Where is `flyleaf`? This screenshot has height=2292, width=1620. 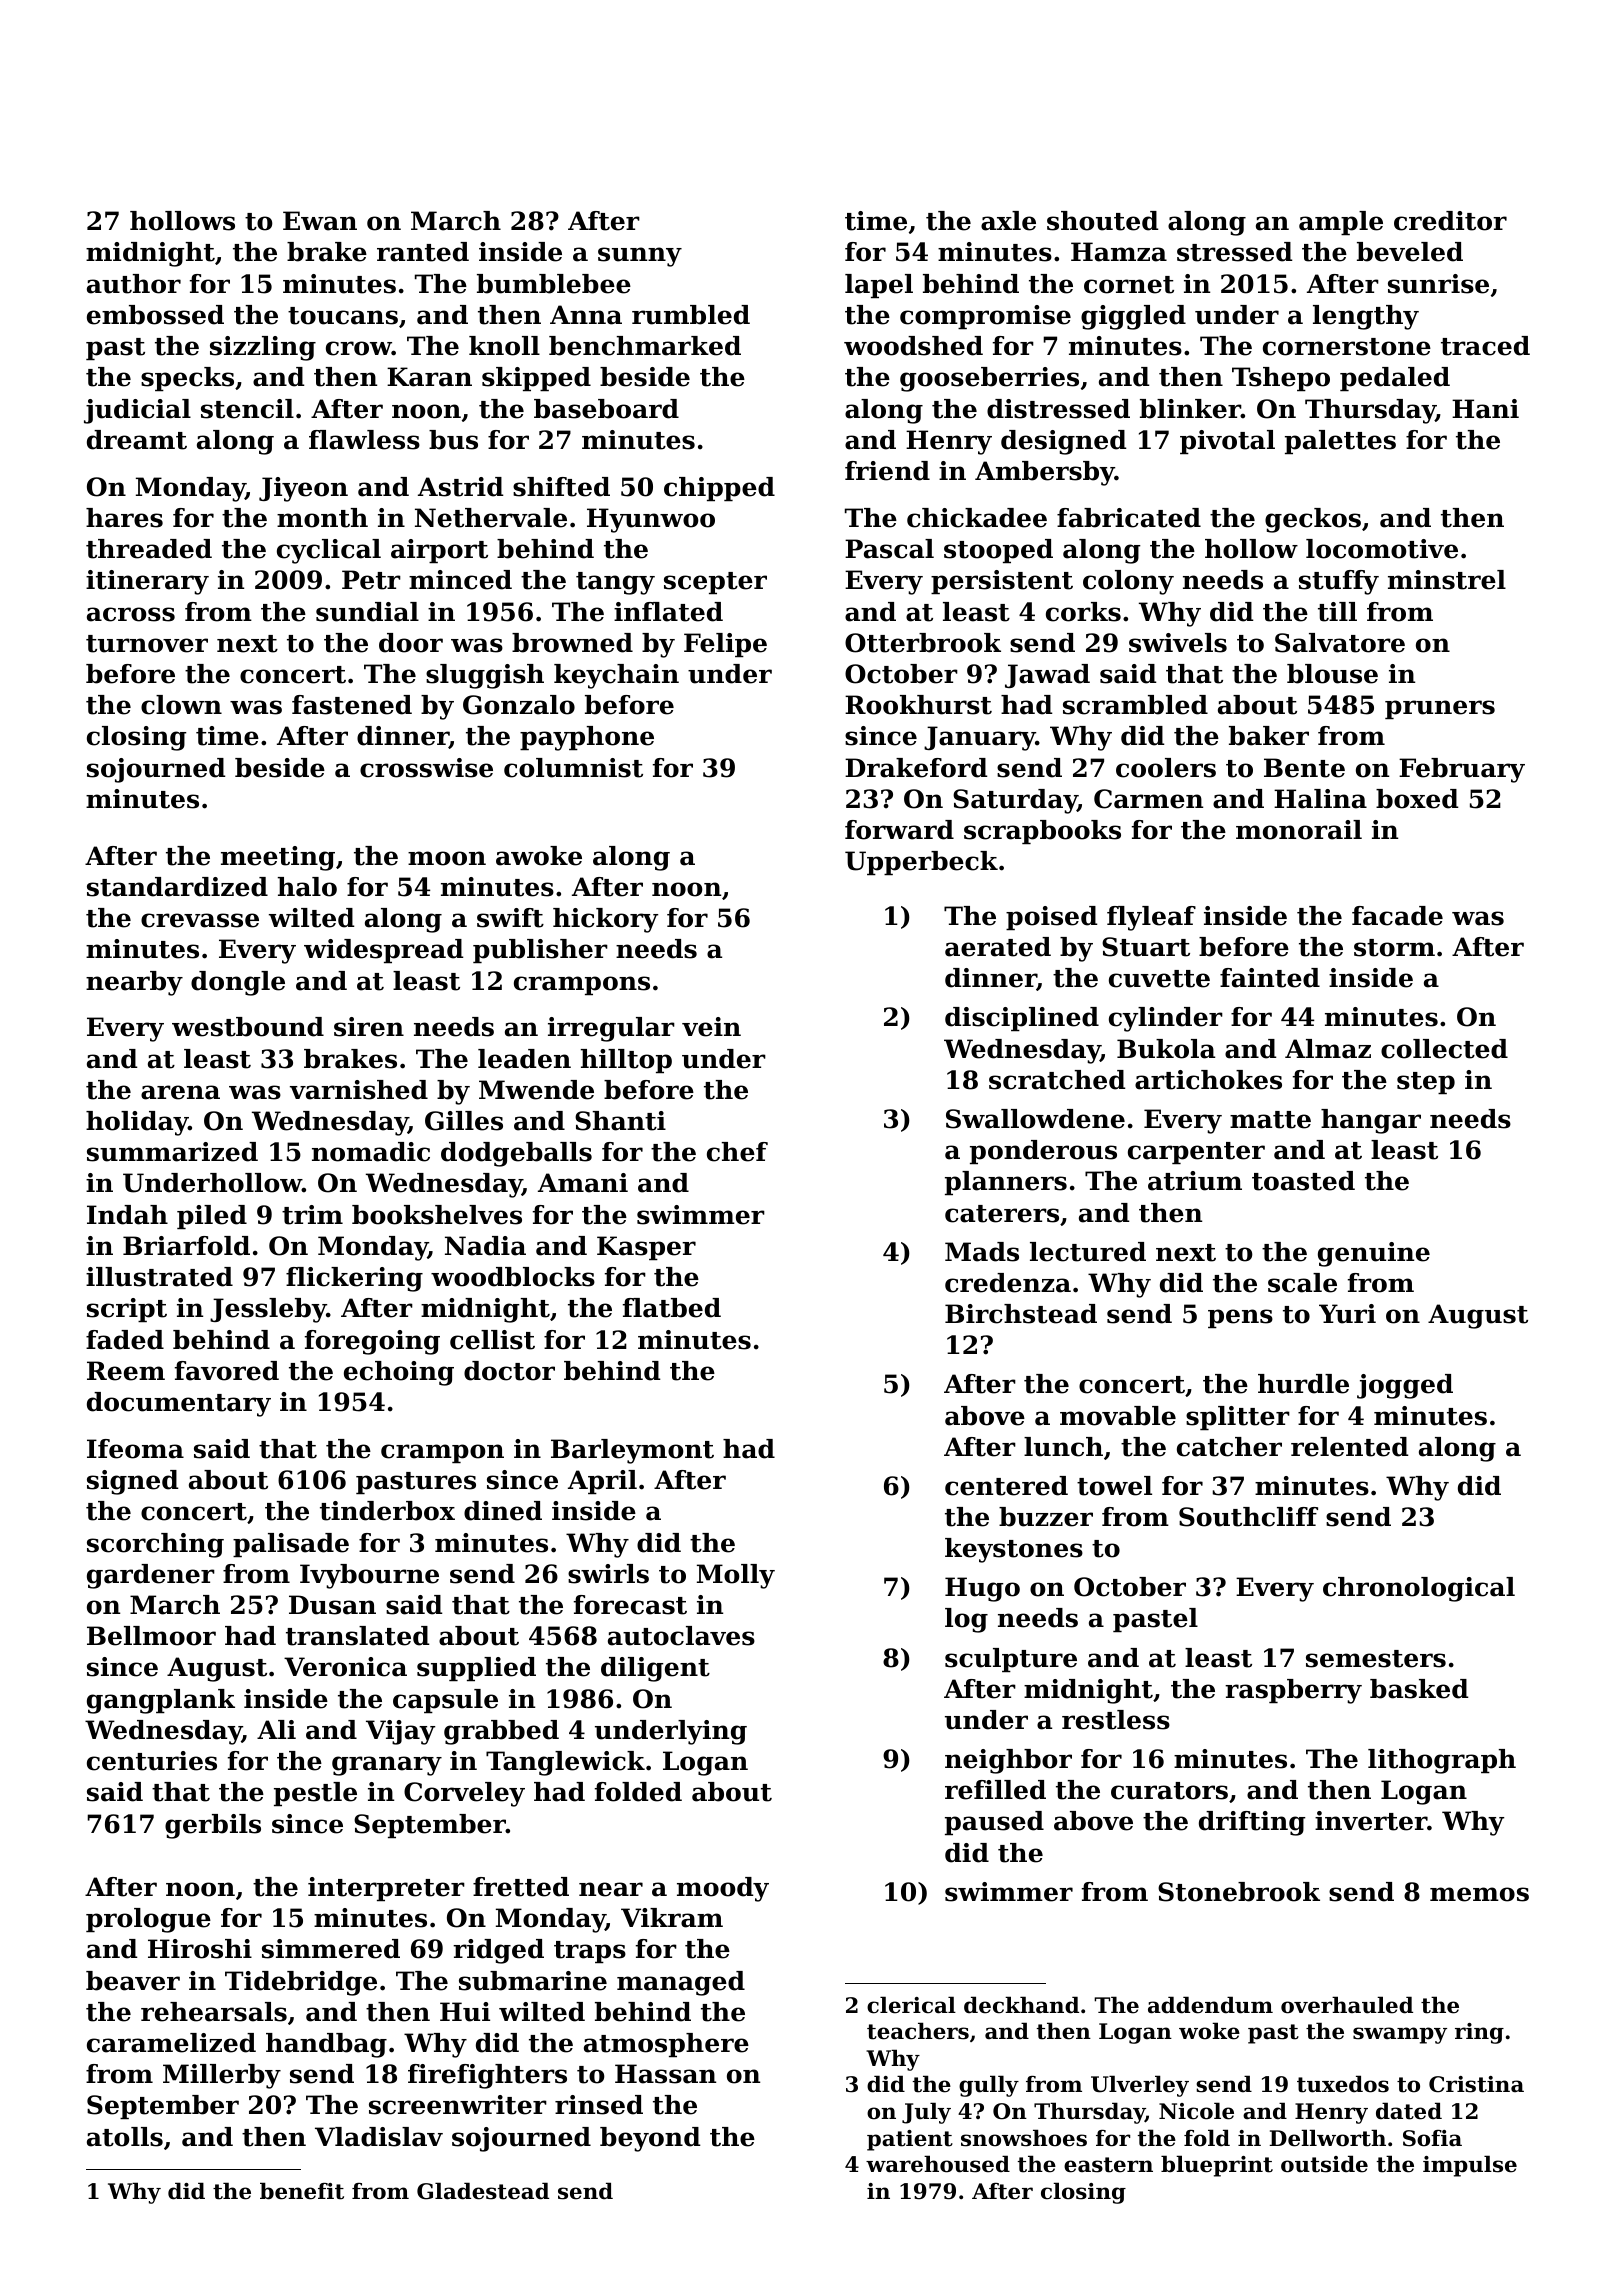 flyleaf is located at coordinates (1151, 918).
